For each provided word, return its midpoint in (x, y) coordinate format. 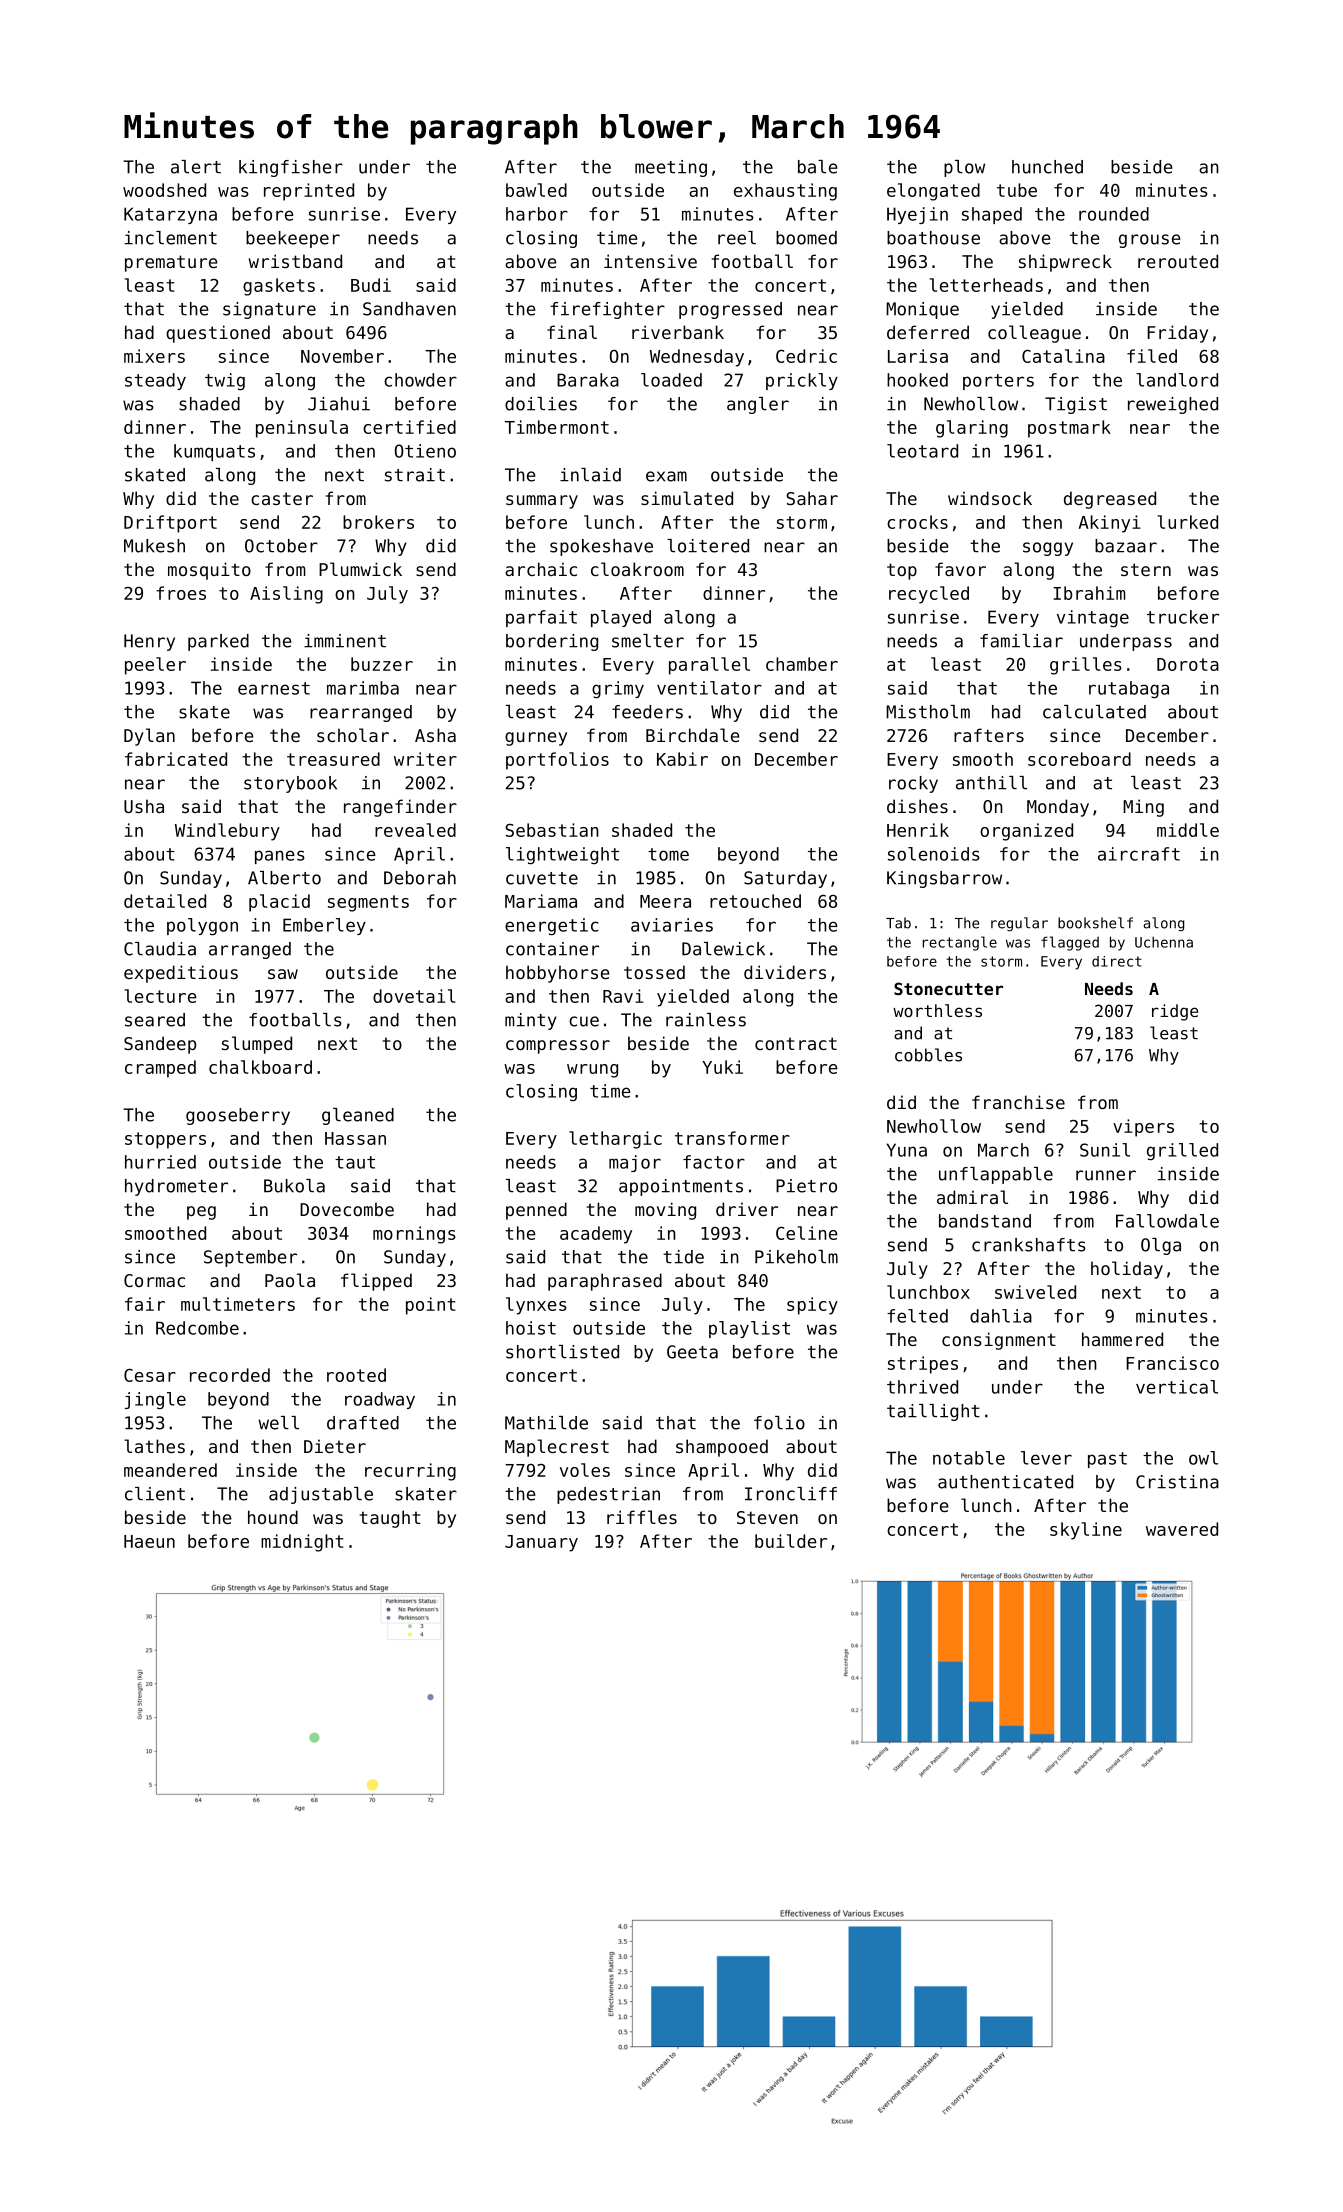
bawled (536, 190)
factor (714, 1162)
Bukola (294, 1186)
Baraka (588, 380)
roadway (380, 1400)
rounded (1114, 214)
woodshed (164, 190)
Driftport (170, 524)
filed (1152, 356)
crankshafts (1029, 1245)
